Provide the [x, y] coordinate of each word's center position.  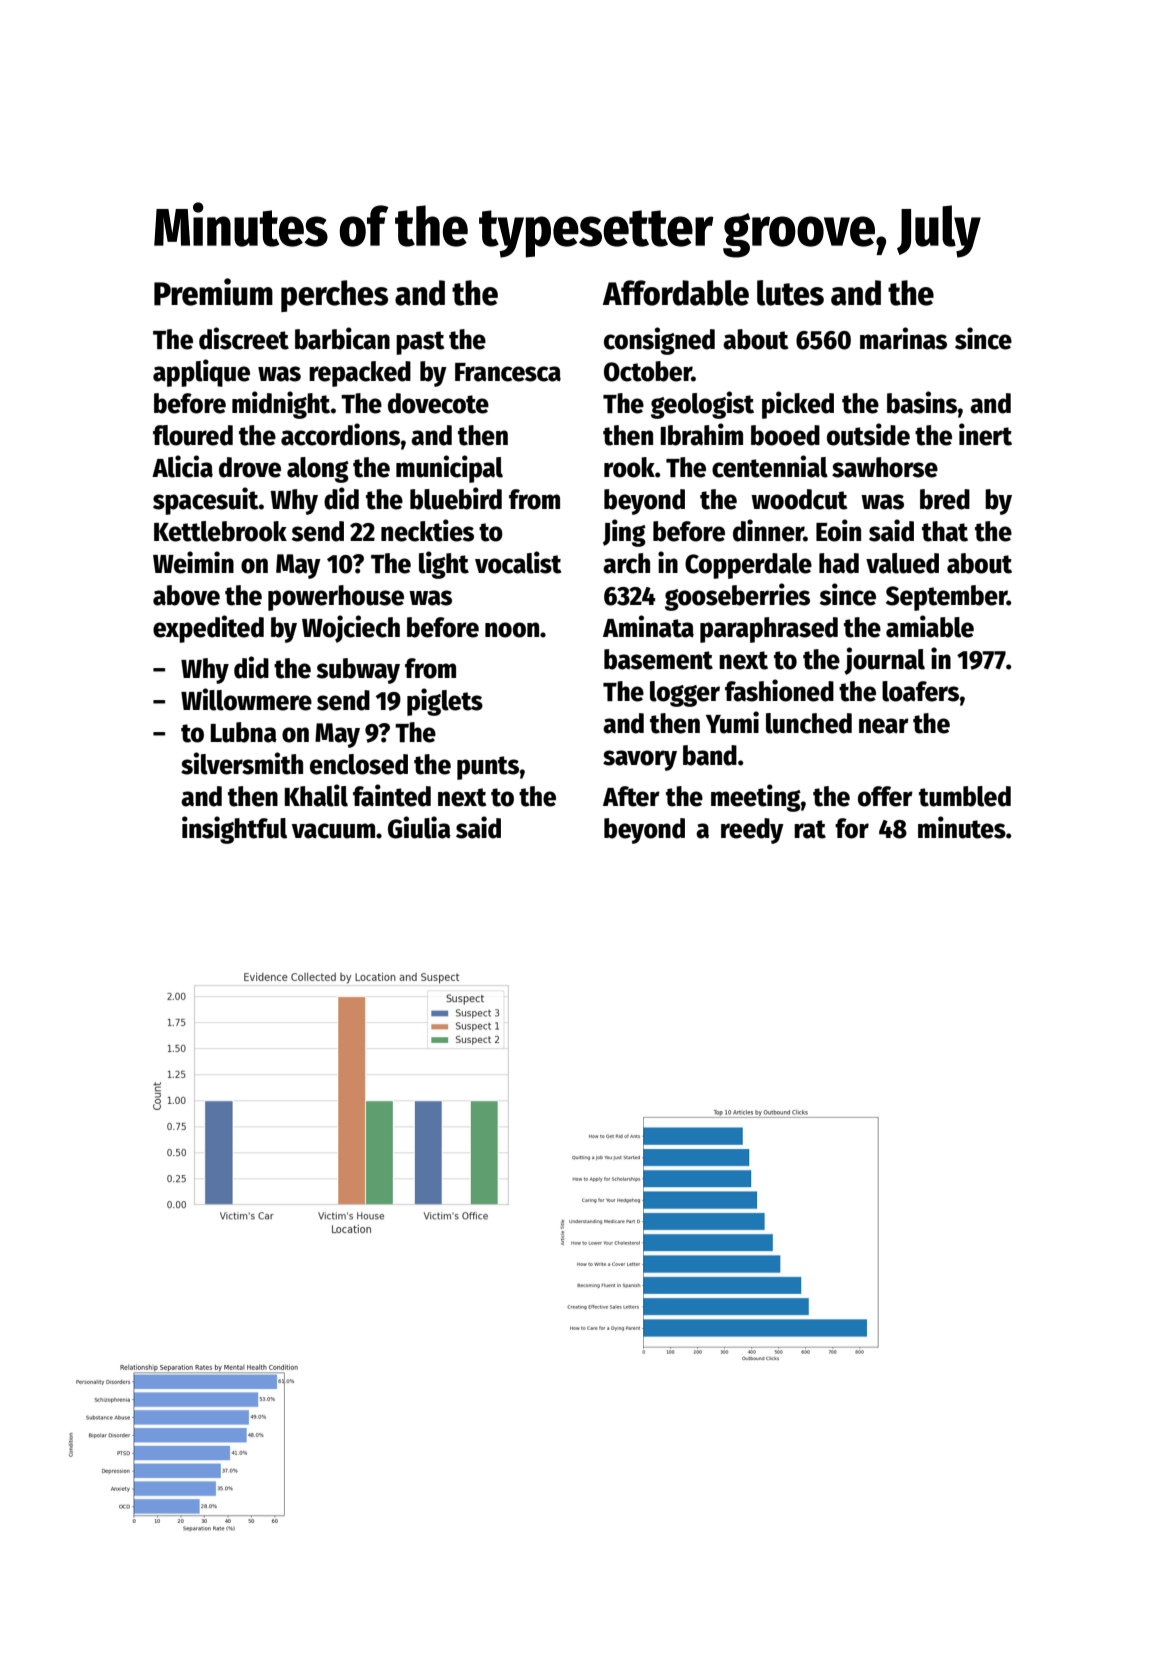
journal [884, 661]
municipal [449, 469]
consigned [659, 341]
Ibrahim [702, 434]
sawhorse [885, 467]
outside [868, 434]
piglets [445, 702]
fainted [392, 795]
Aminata [648, 626]
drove [250, 467]
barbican [342, 338]
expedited [208, 629]
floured [193, 435]
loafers [920, 691]
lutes [790, 293]
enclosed [359, 764]
